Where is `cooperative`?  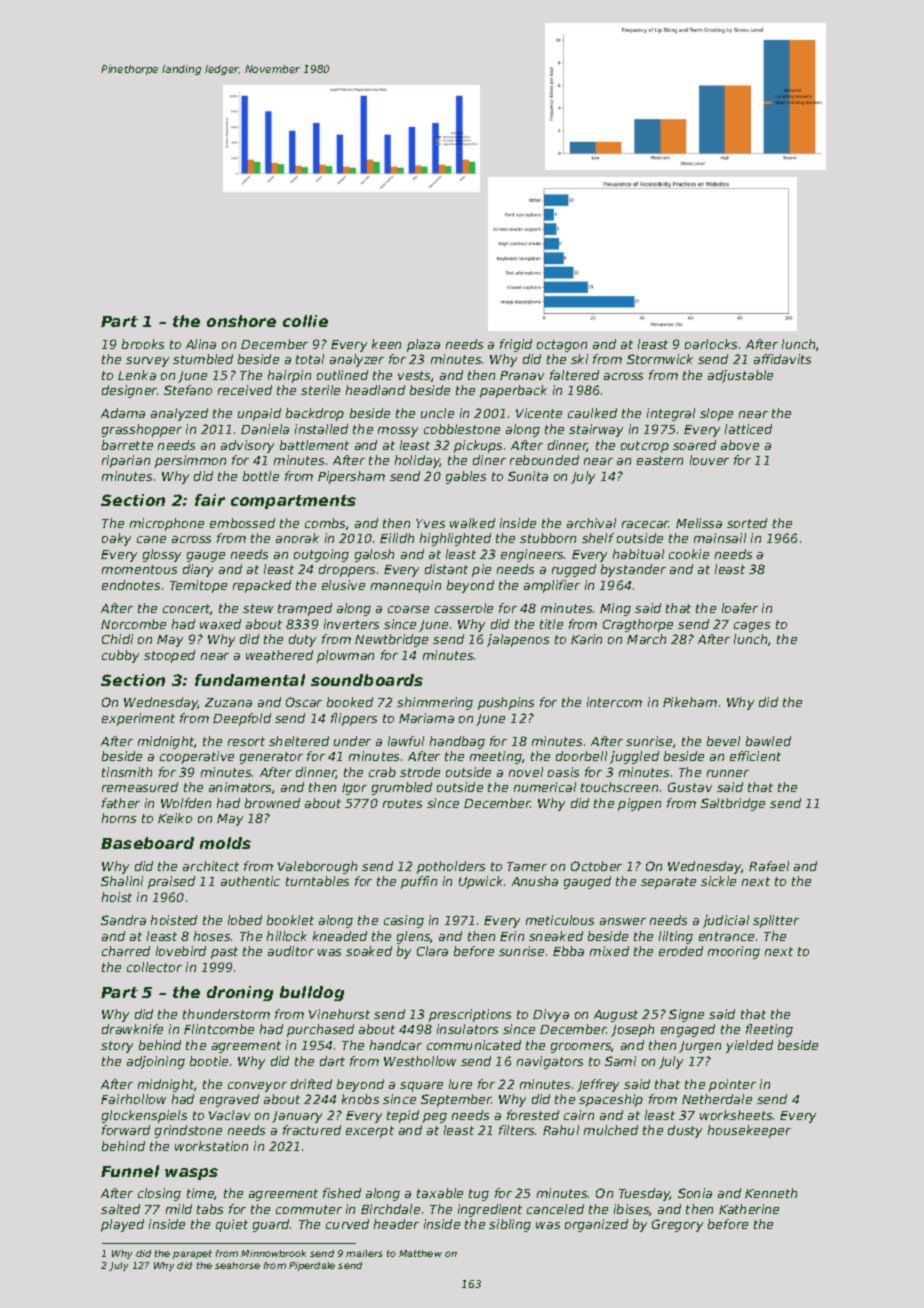
cooperative is located at coordinates (197, 757).
